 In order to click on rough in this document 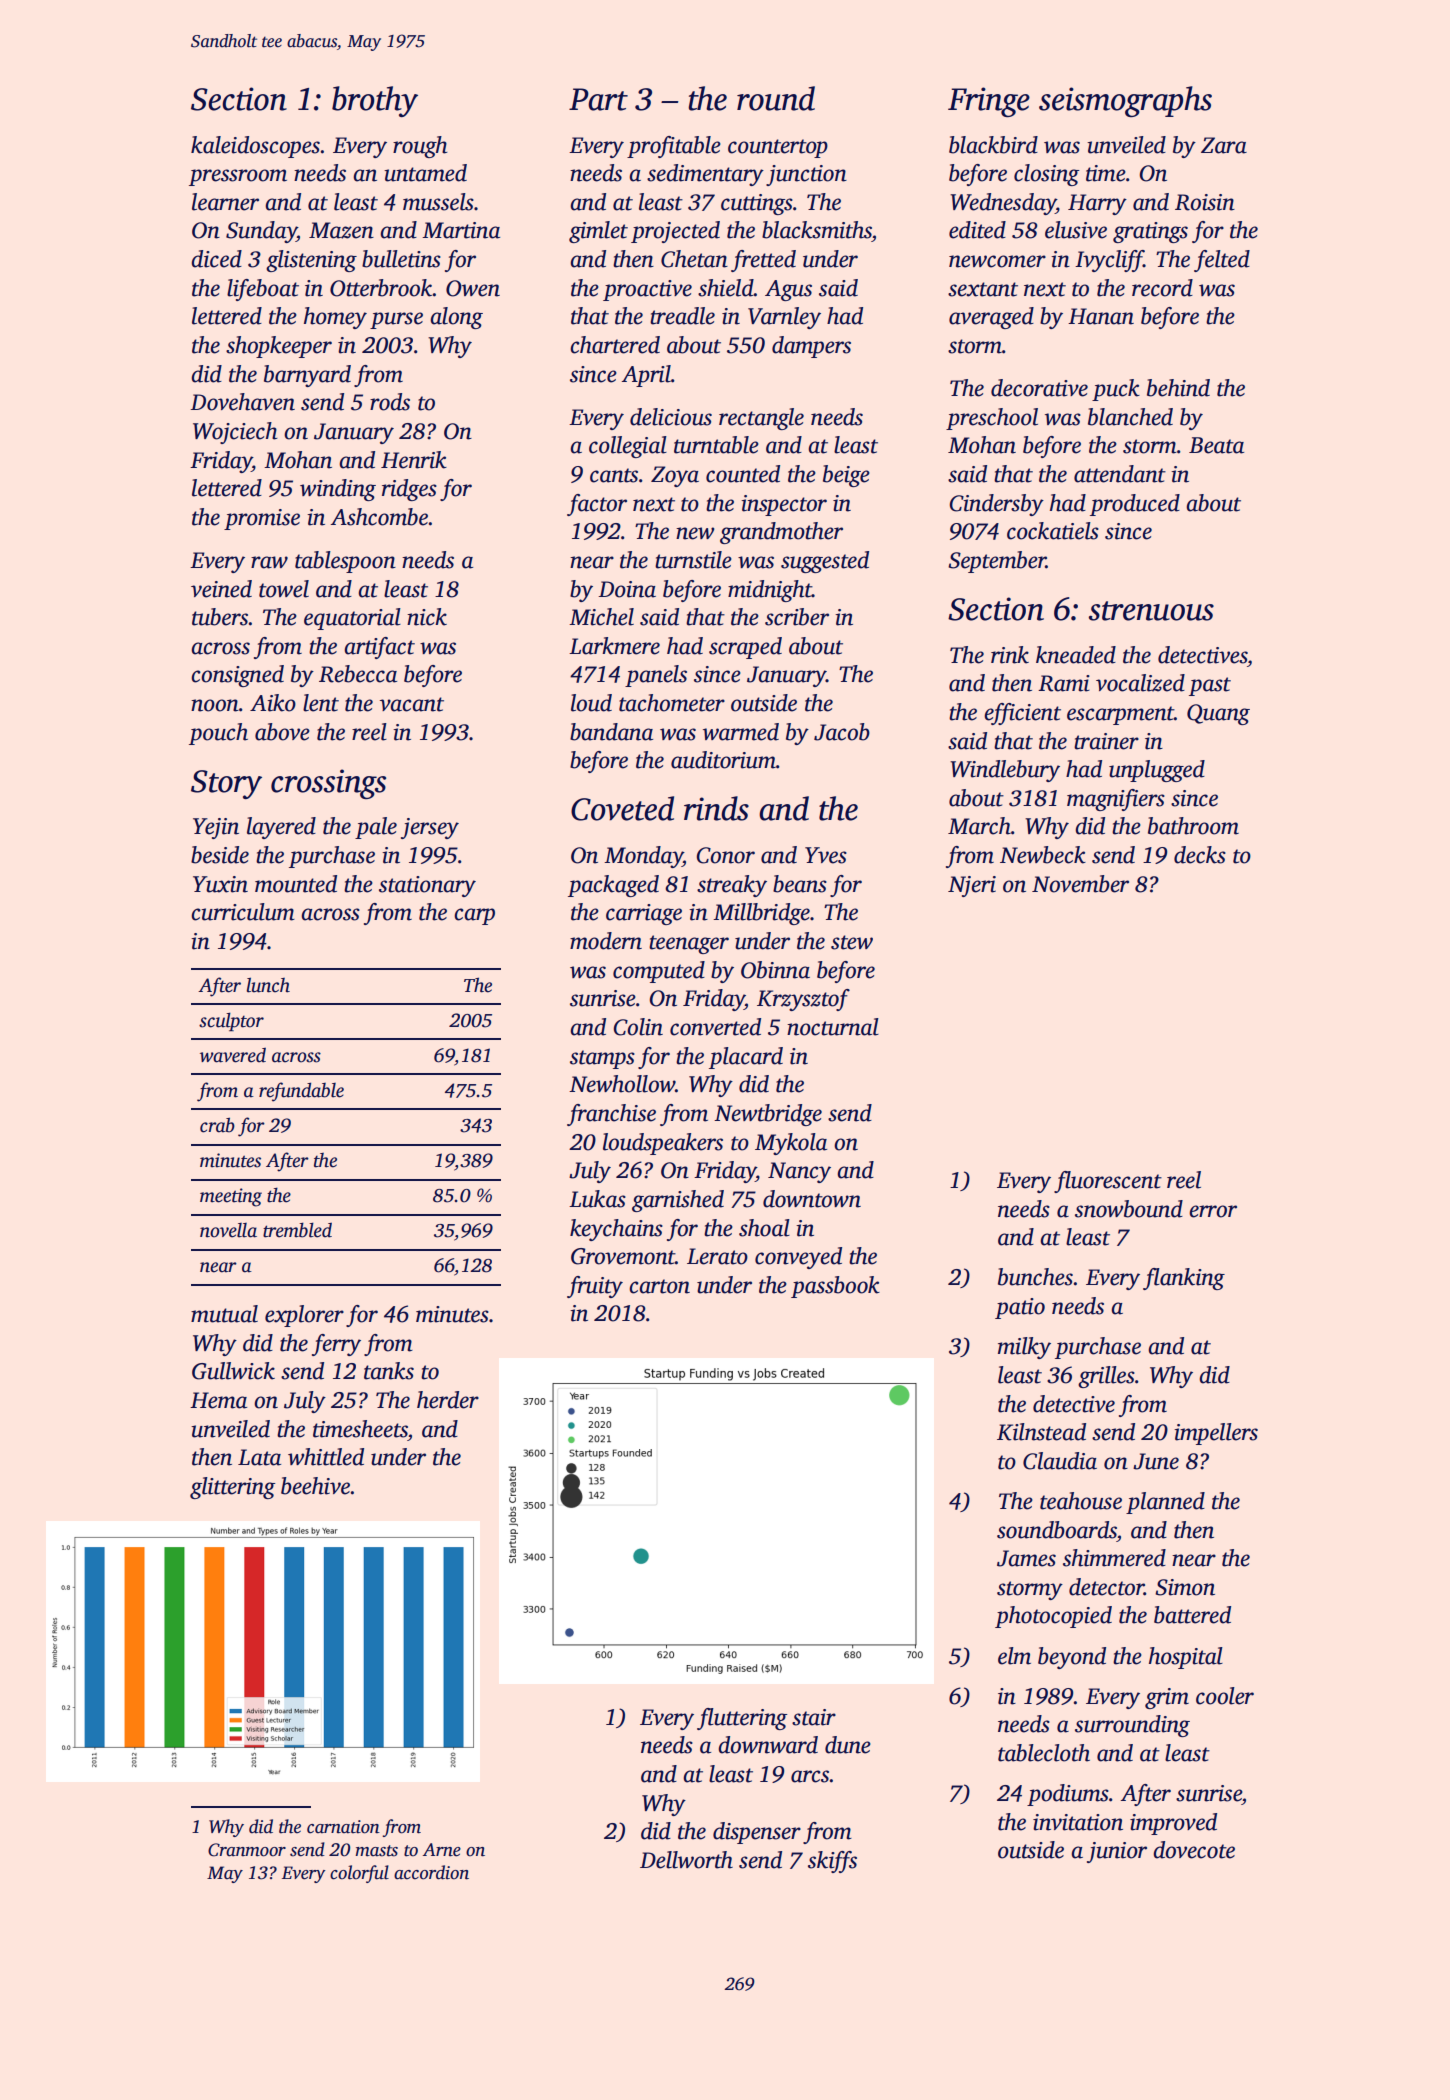, I will do `click(420, 147)`.
